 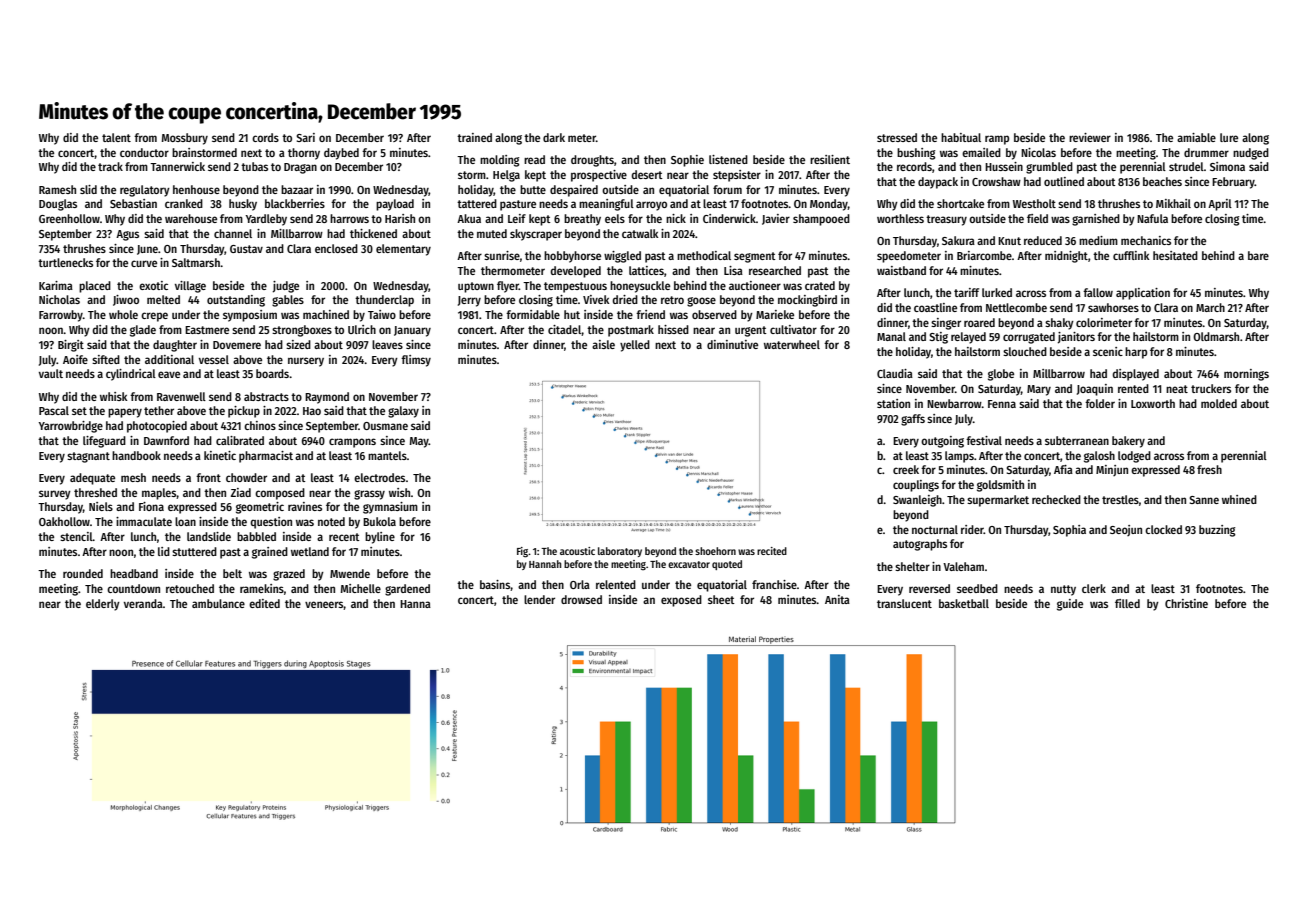 I want to click on grumbled, so click(x=1049, y=168).
